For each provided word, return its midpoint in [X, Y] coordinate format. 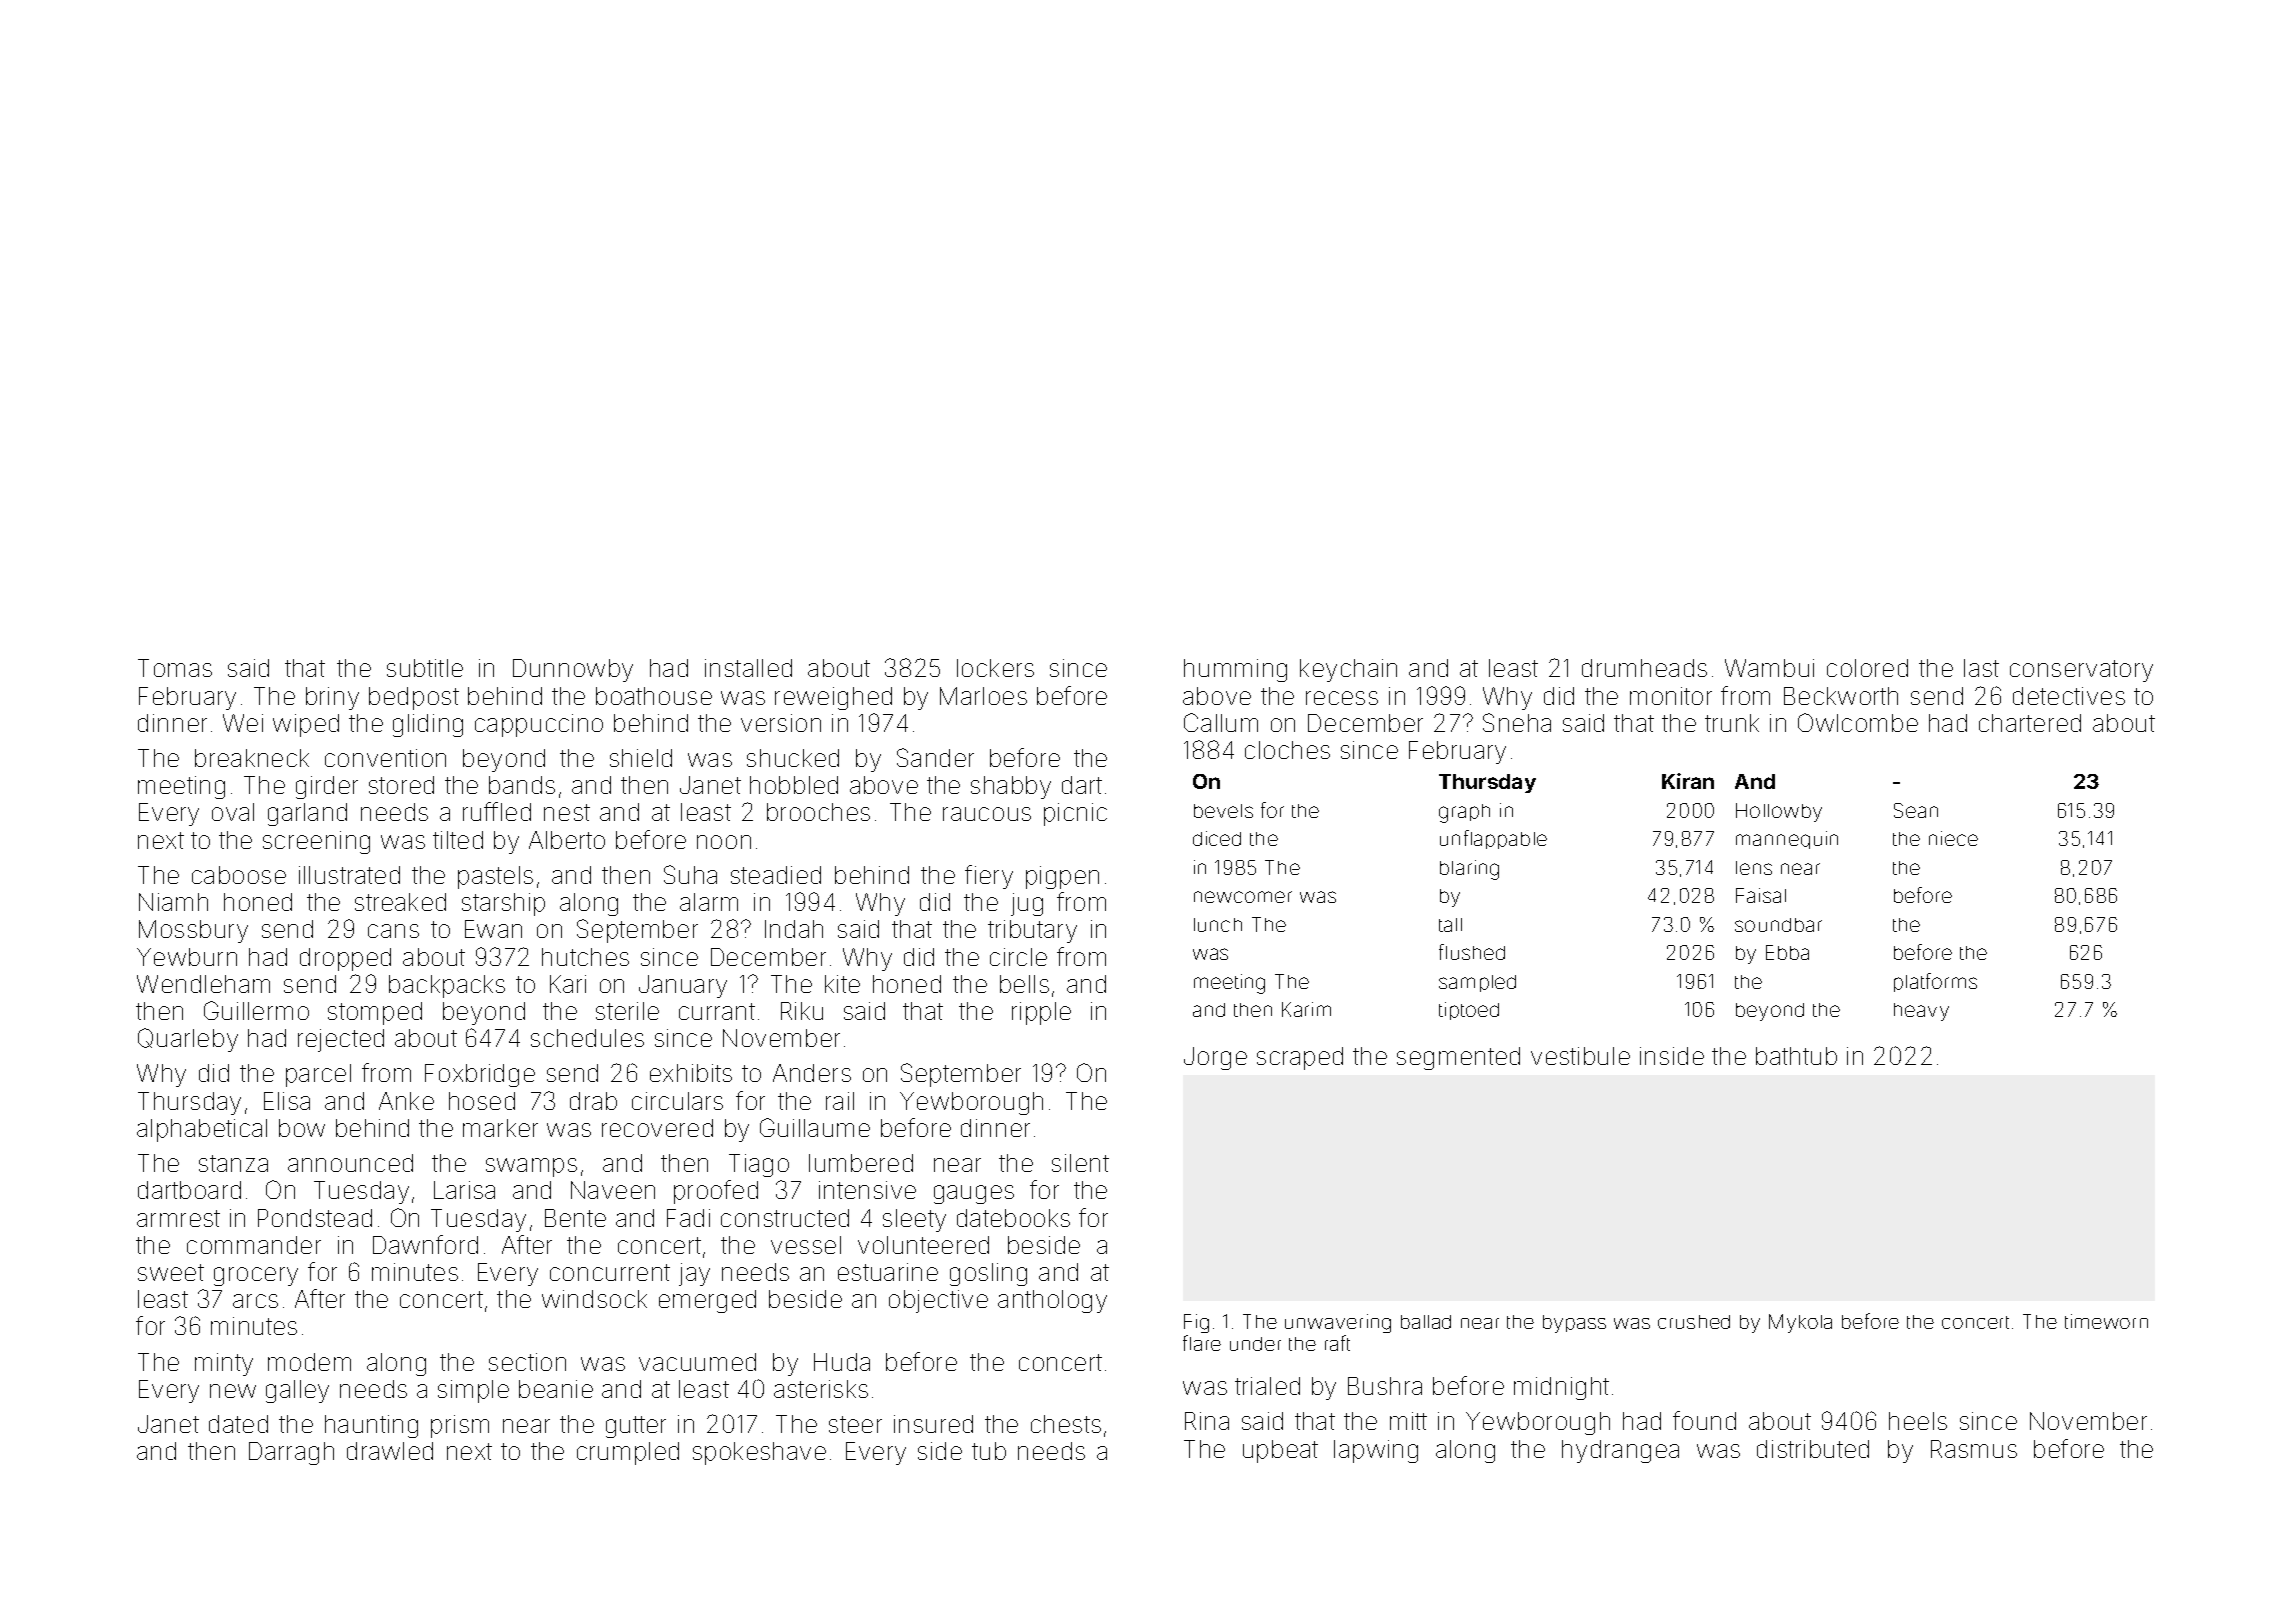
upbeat [1280, 1451]
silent [1080, 1163]
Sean [1916, 810]
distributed [1813, 1449]
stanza [233, 1163]
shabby [1011, 787]
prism [460, 1426]
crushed [1694, 1322]
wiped [306, 725]
